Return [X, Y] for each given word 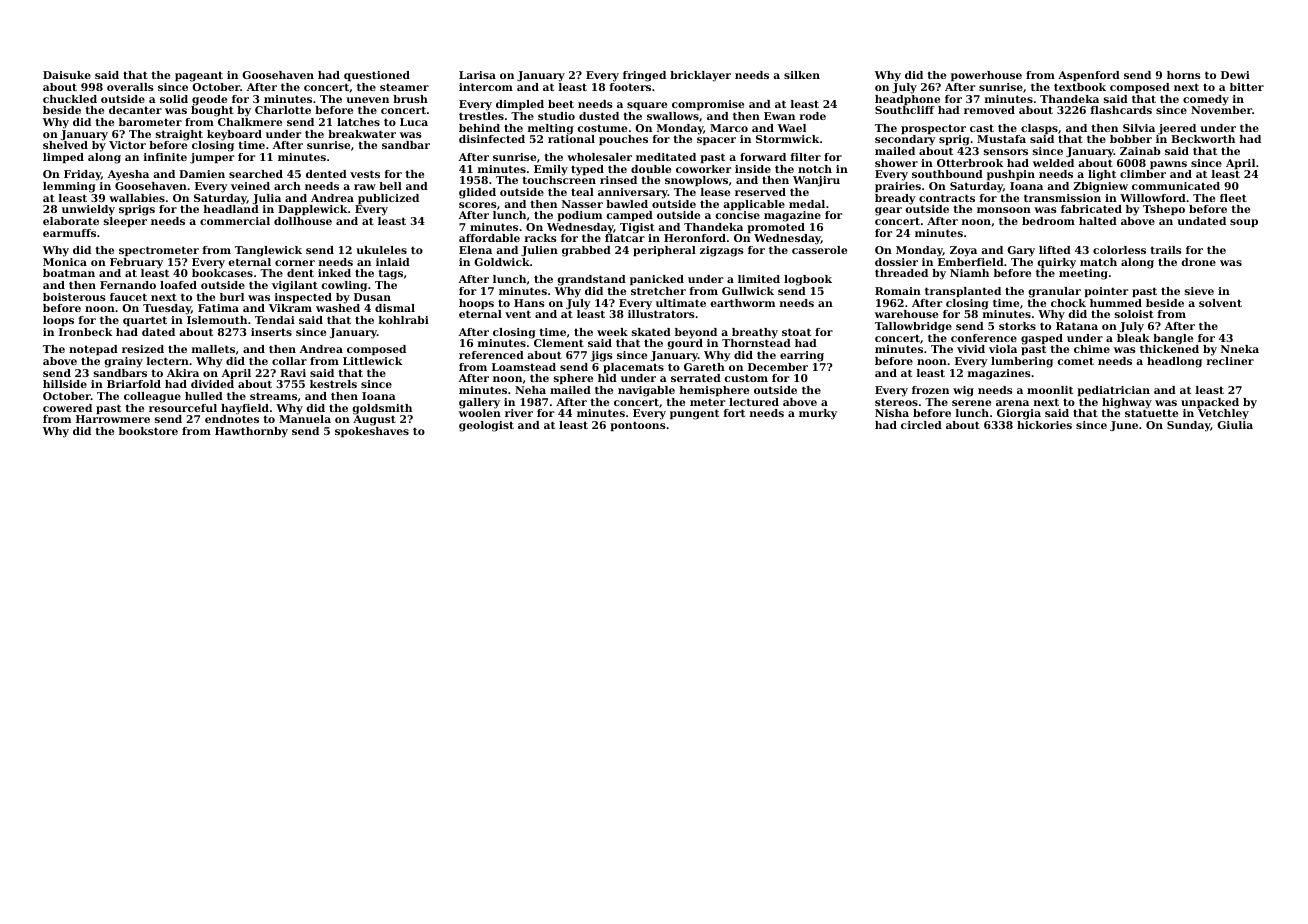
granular [1054, 292]
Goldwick [502, 262]
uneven [367, 100]
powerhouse [986, 76]
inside [753, 169]
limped [63, 158]
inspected [303, 298]
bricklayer [700, 76]
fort [734, 413]
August [374, 420]
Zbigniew [1100, 187]
